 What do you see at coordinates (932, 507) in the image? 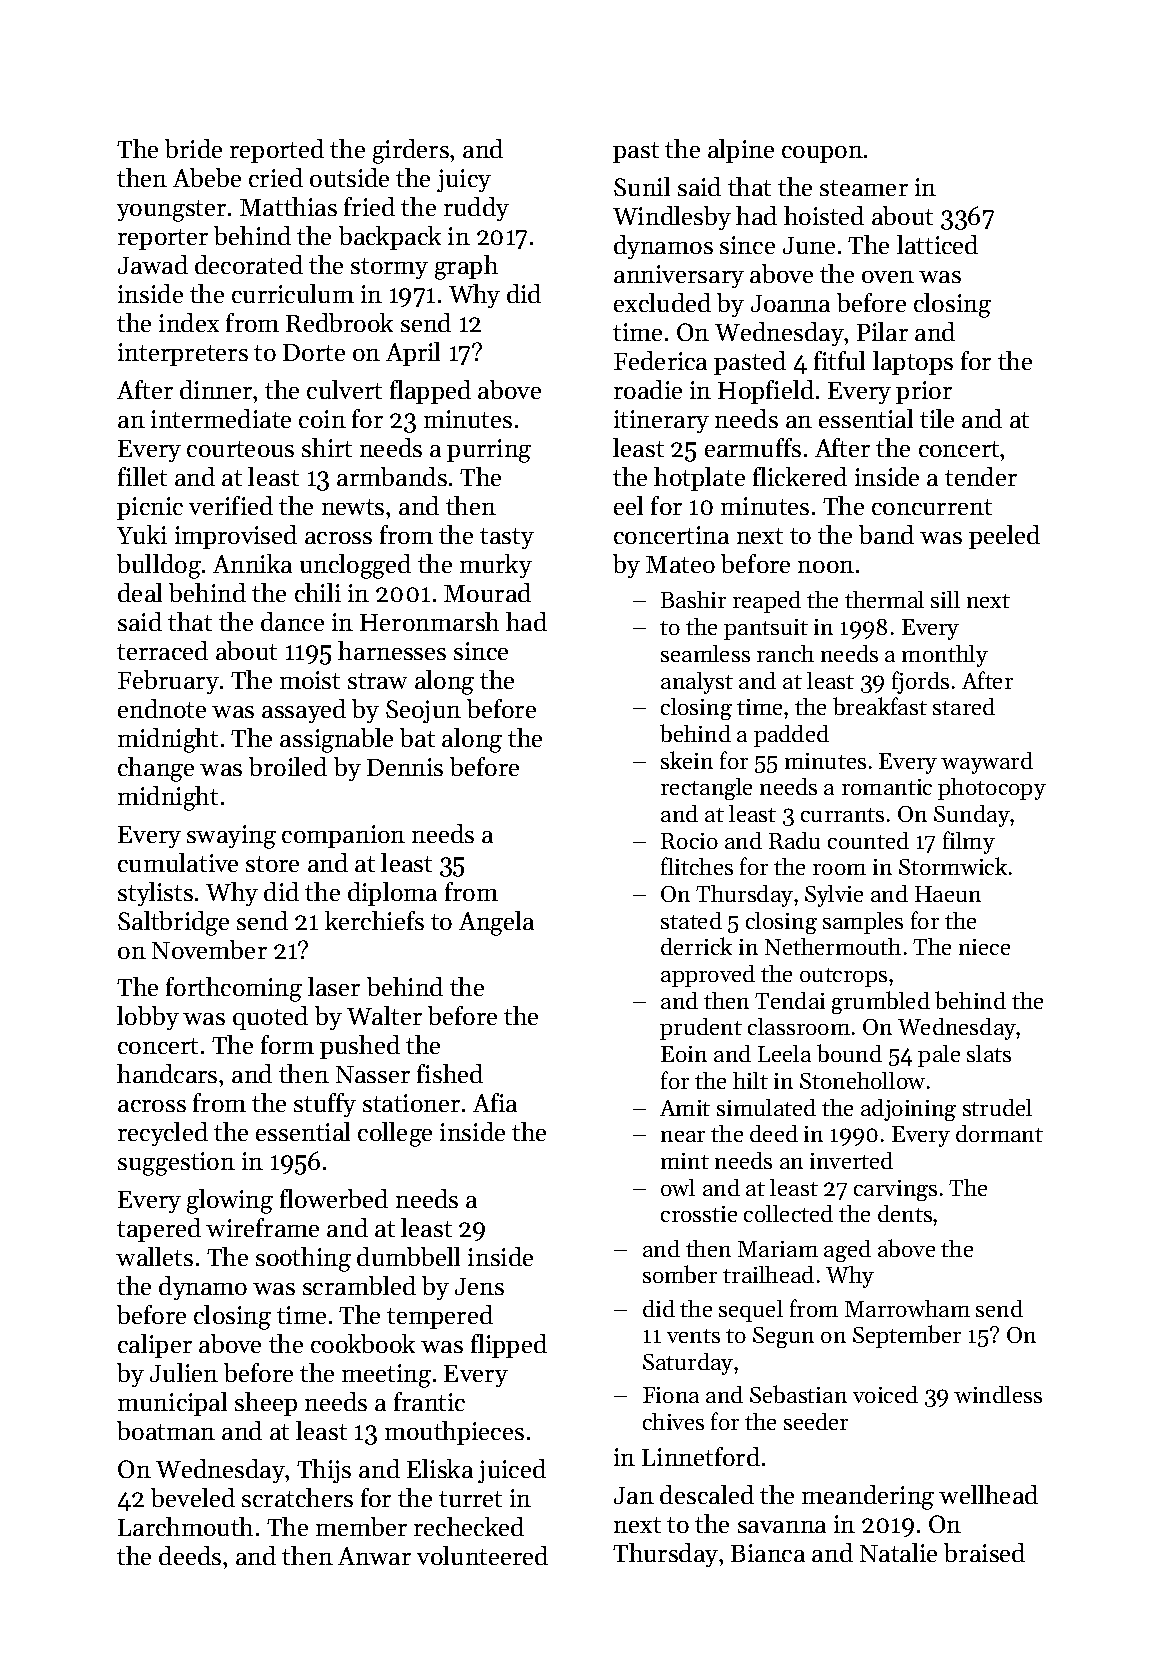
I see `concurrent` at bounding box center [932, 507].
